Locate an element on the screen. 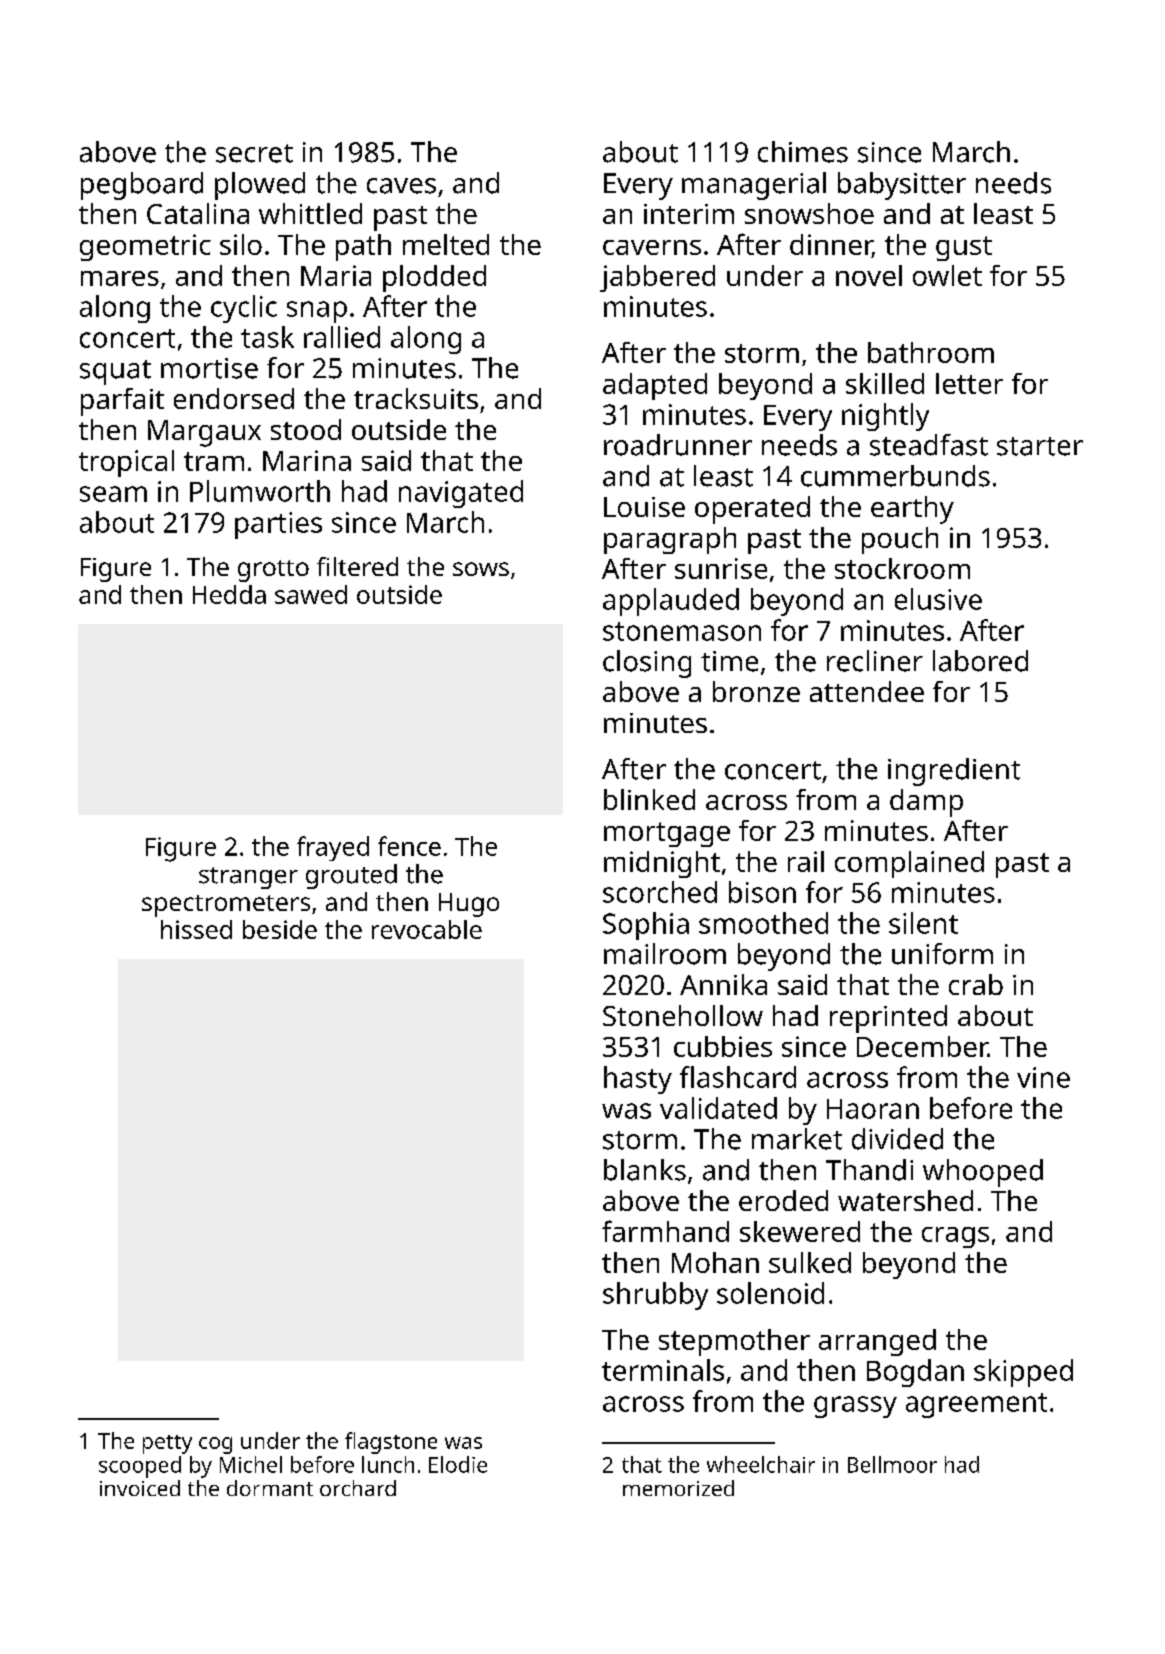  chimes is located at coordinates (803, 152).
